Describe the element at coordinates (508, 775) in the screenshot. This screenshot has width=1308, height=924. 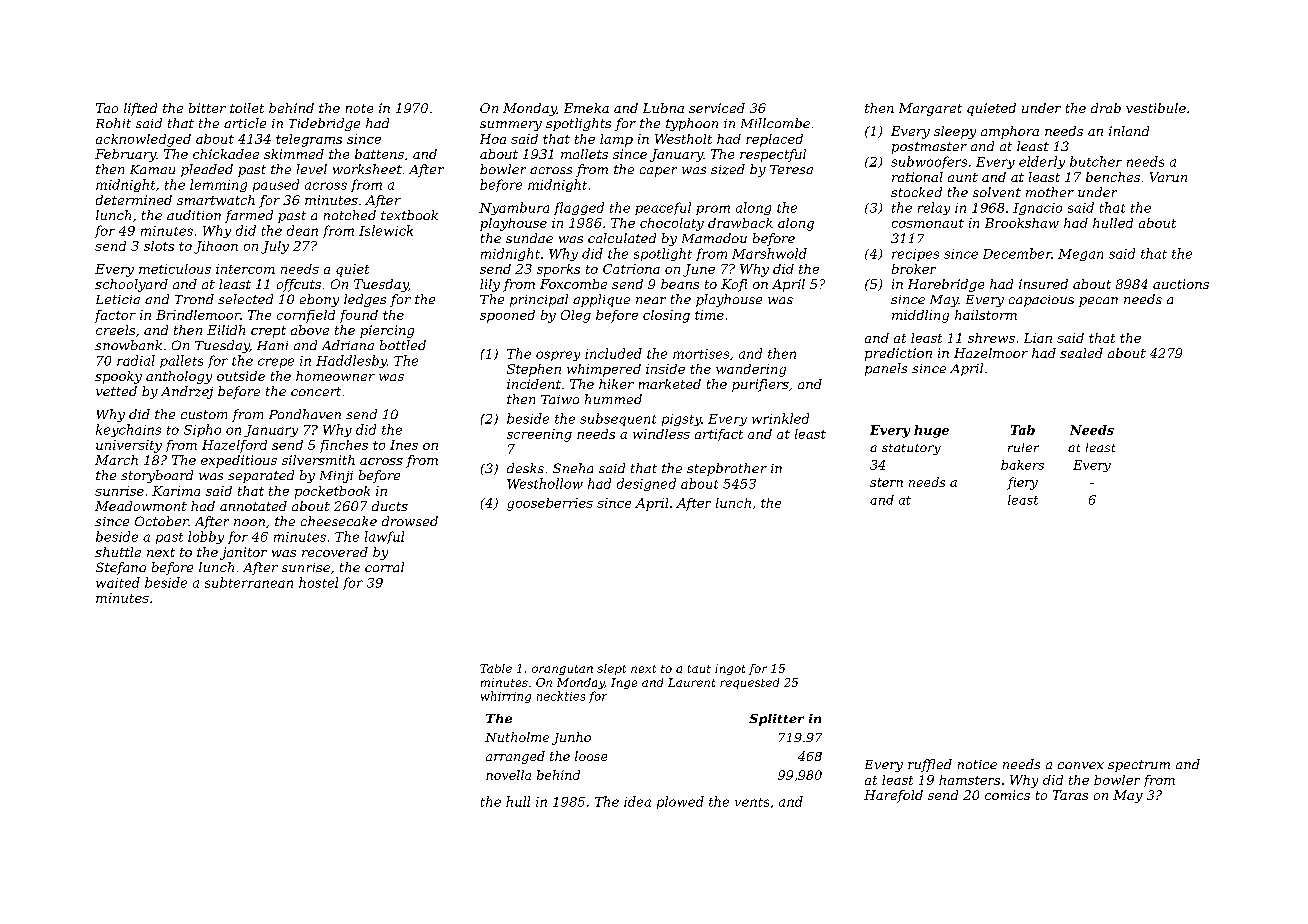
I see `novella` at that location.
